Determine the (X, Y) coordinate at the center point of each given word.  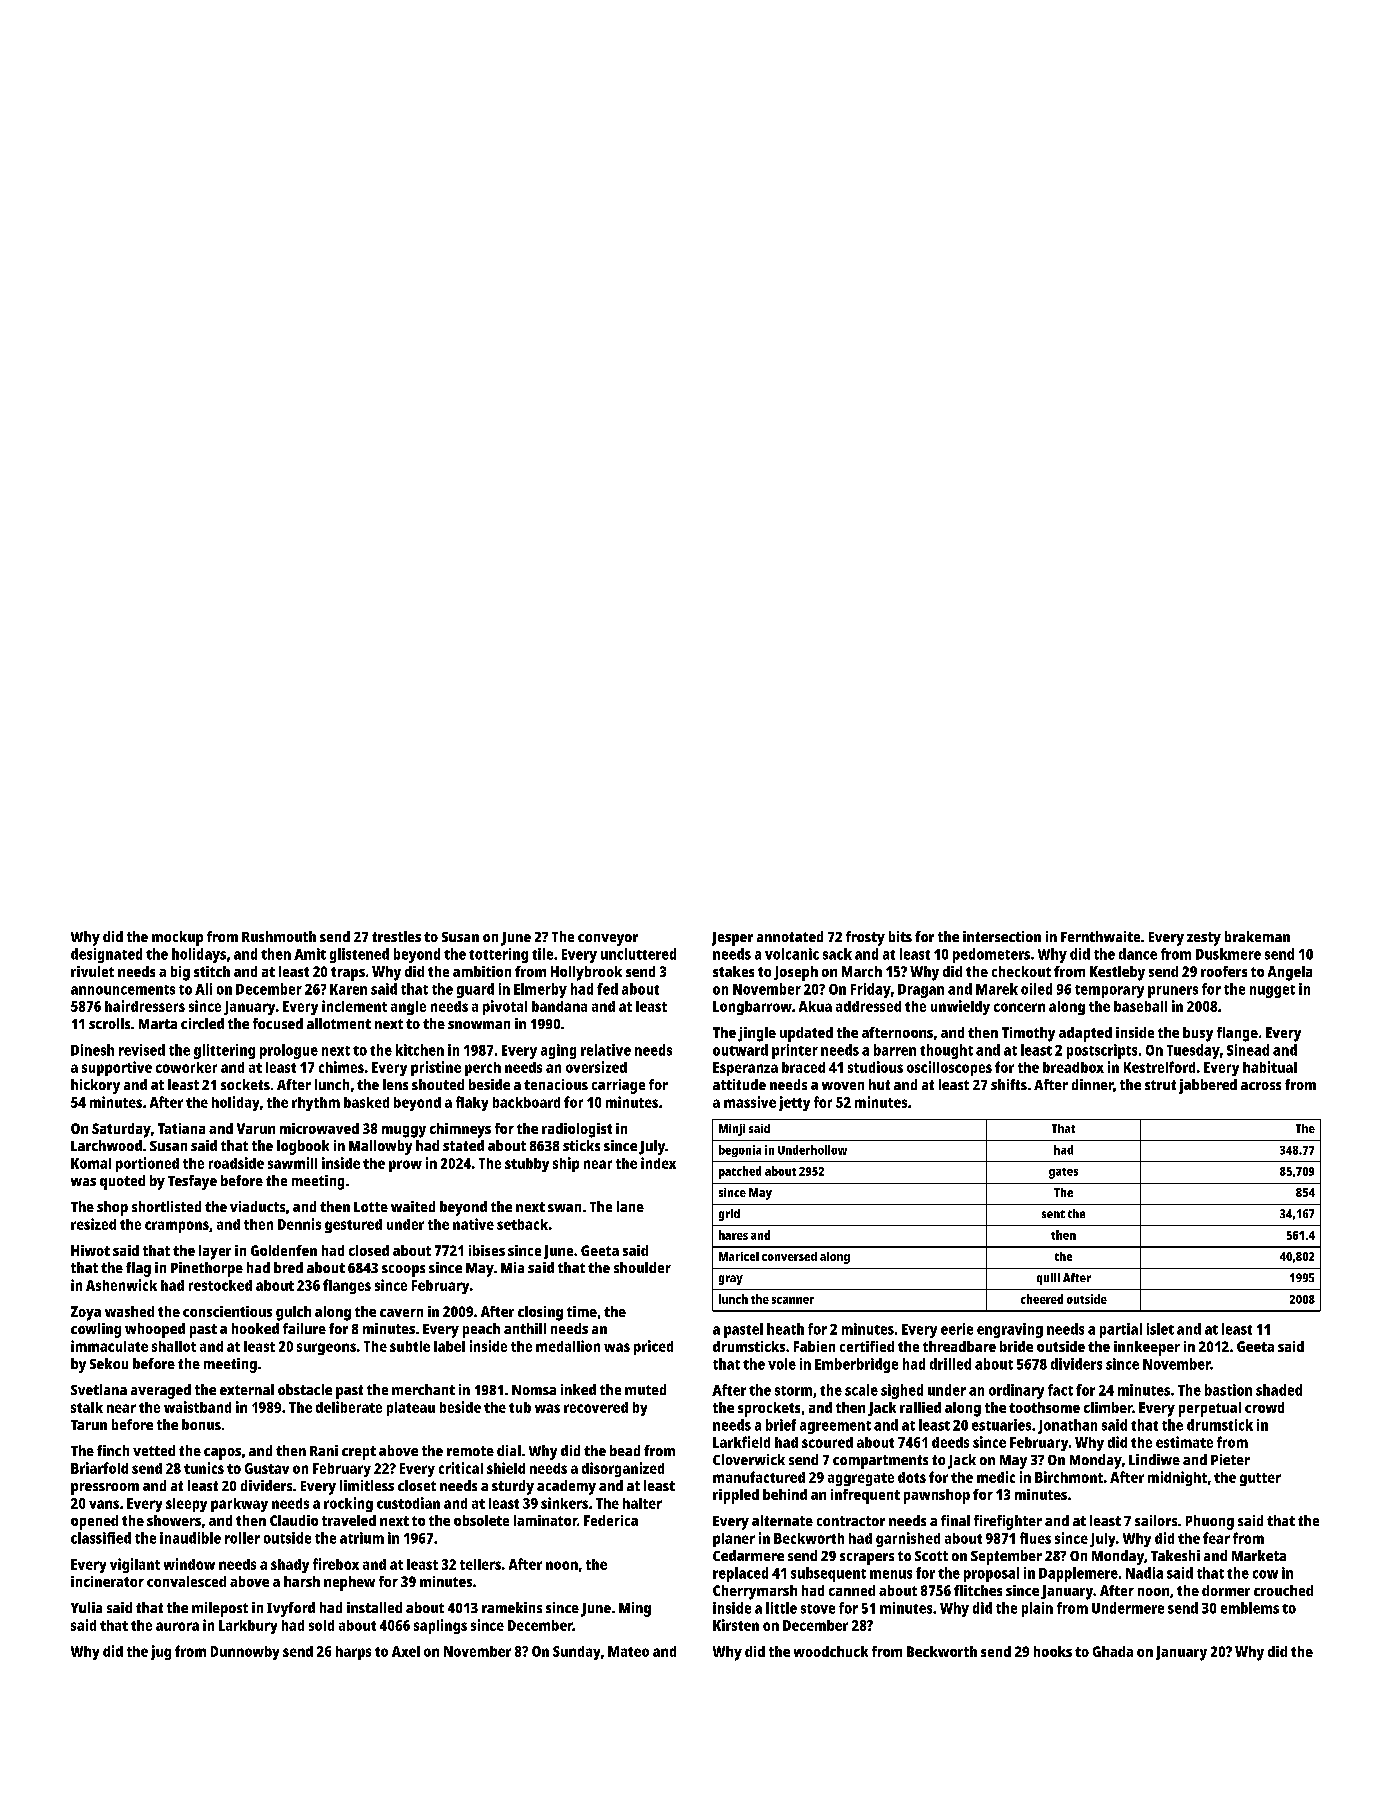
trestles (396, 936)
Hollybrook (586, 973)
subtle (410, 1346)
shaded (1279, 1390)
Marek (997, 989)
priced (653, 1347)
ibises (487, 1250)
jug (161, 1652)
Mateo (628, 1651)
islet (1160, 1329)
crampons (177, 1227)
